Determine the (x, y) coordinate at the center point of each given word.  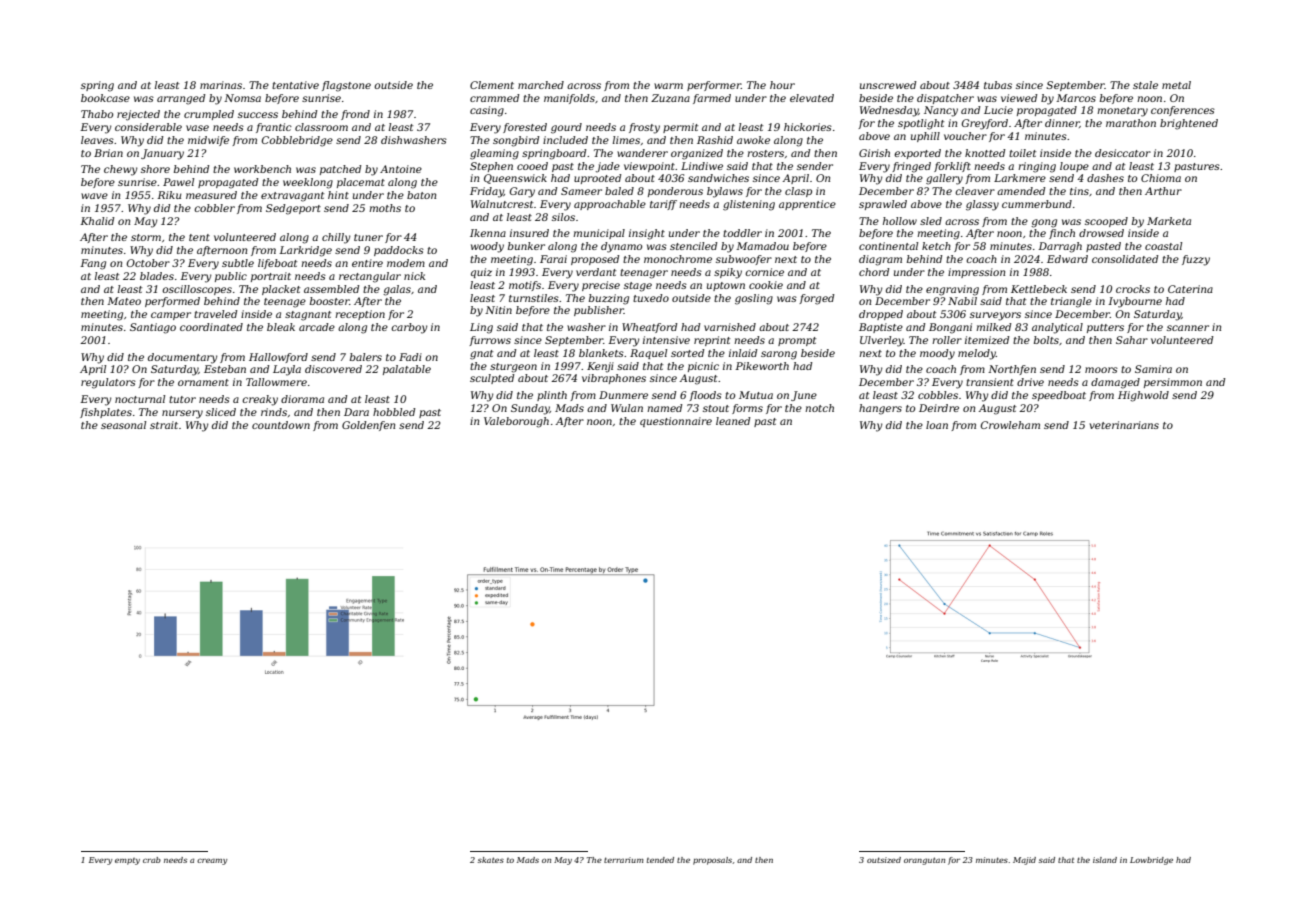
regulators (108, 383)
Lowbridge (1151, 861)
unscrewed (888, 85)
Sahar (1132, 340)
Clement (492, 85)
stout (716, 408)
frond (355, 115)
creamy (212, 861)
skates (491, 860)
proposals (712, 861)
